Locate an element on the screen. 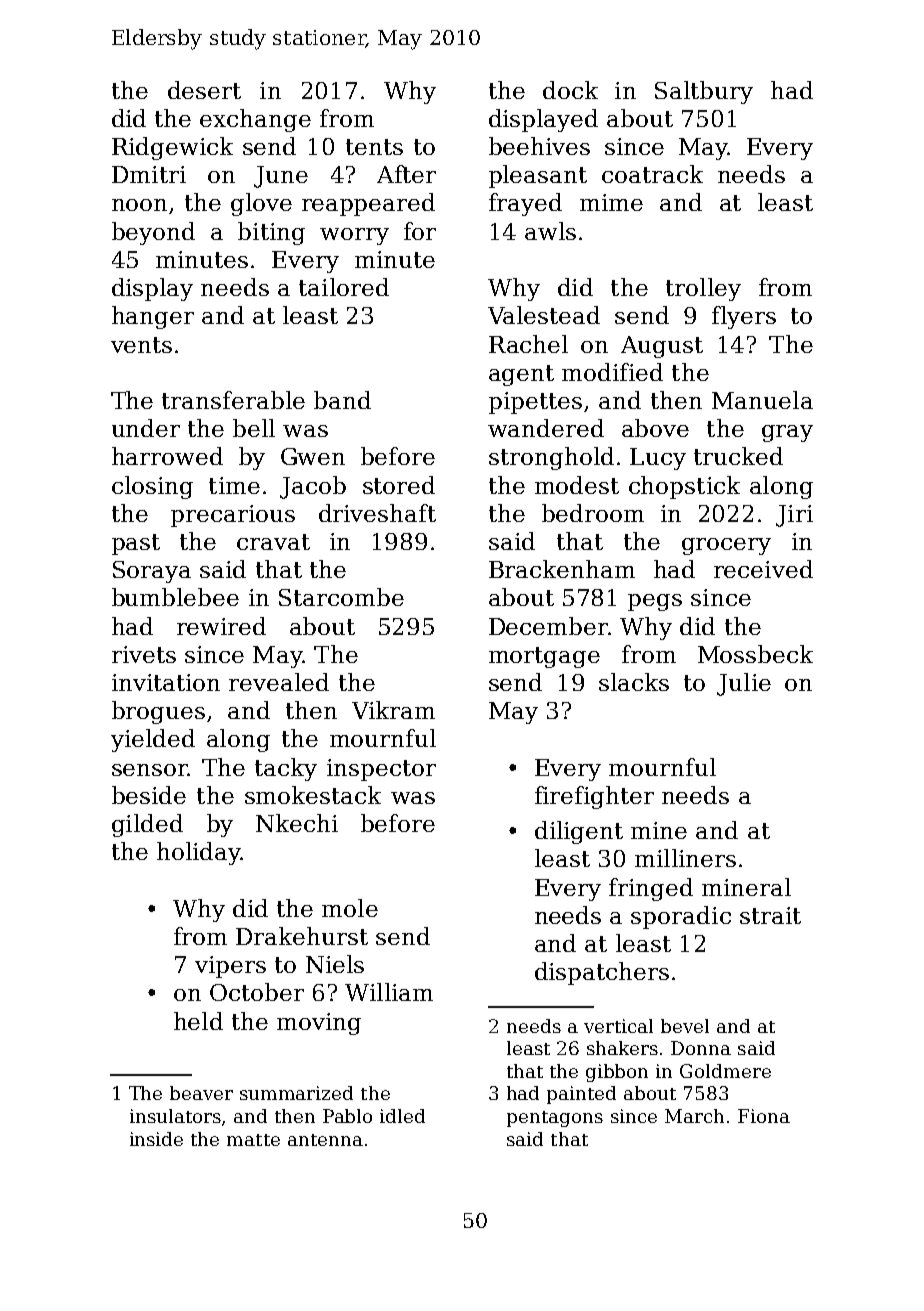  inspector is located at coordinates (381, 770).
